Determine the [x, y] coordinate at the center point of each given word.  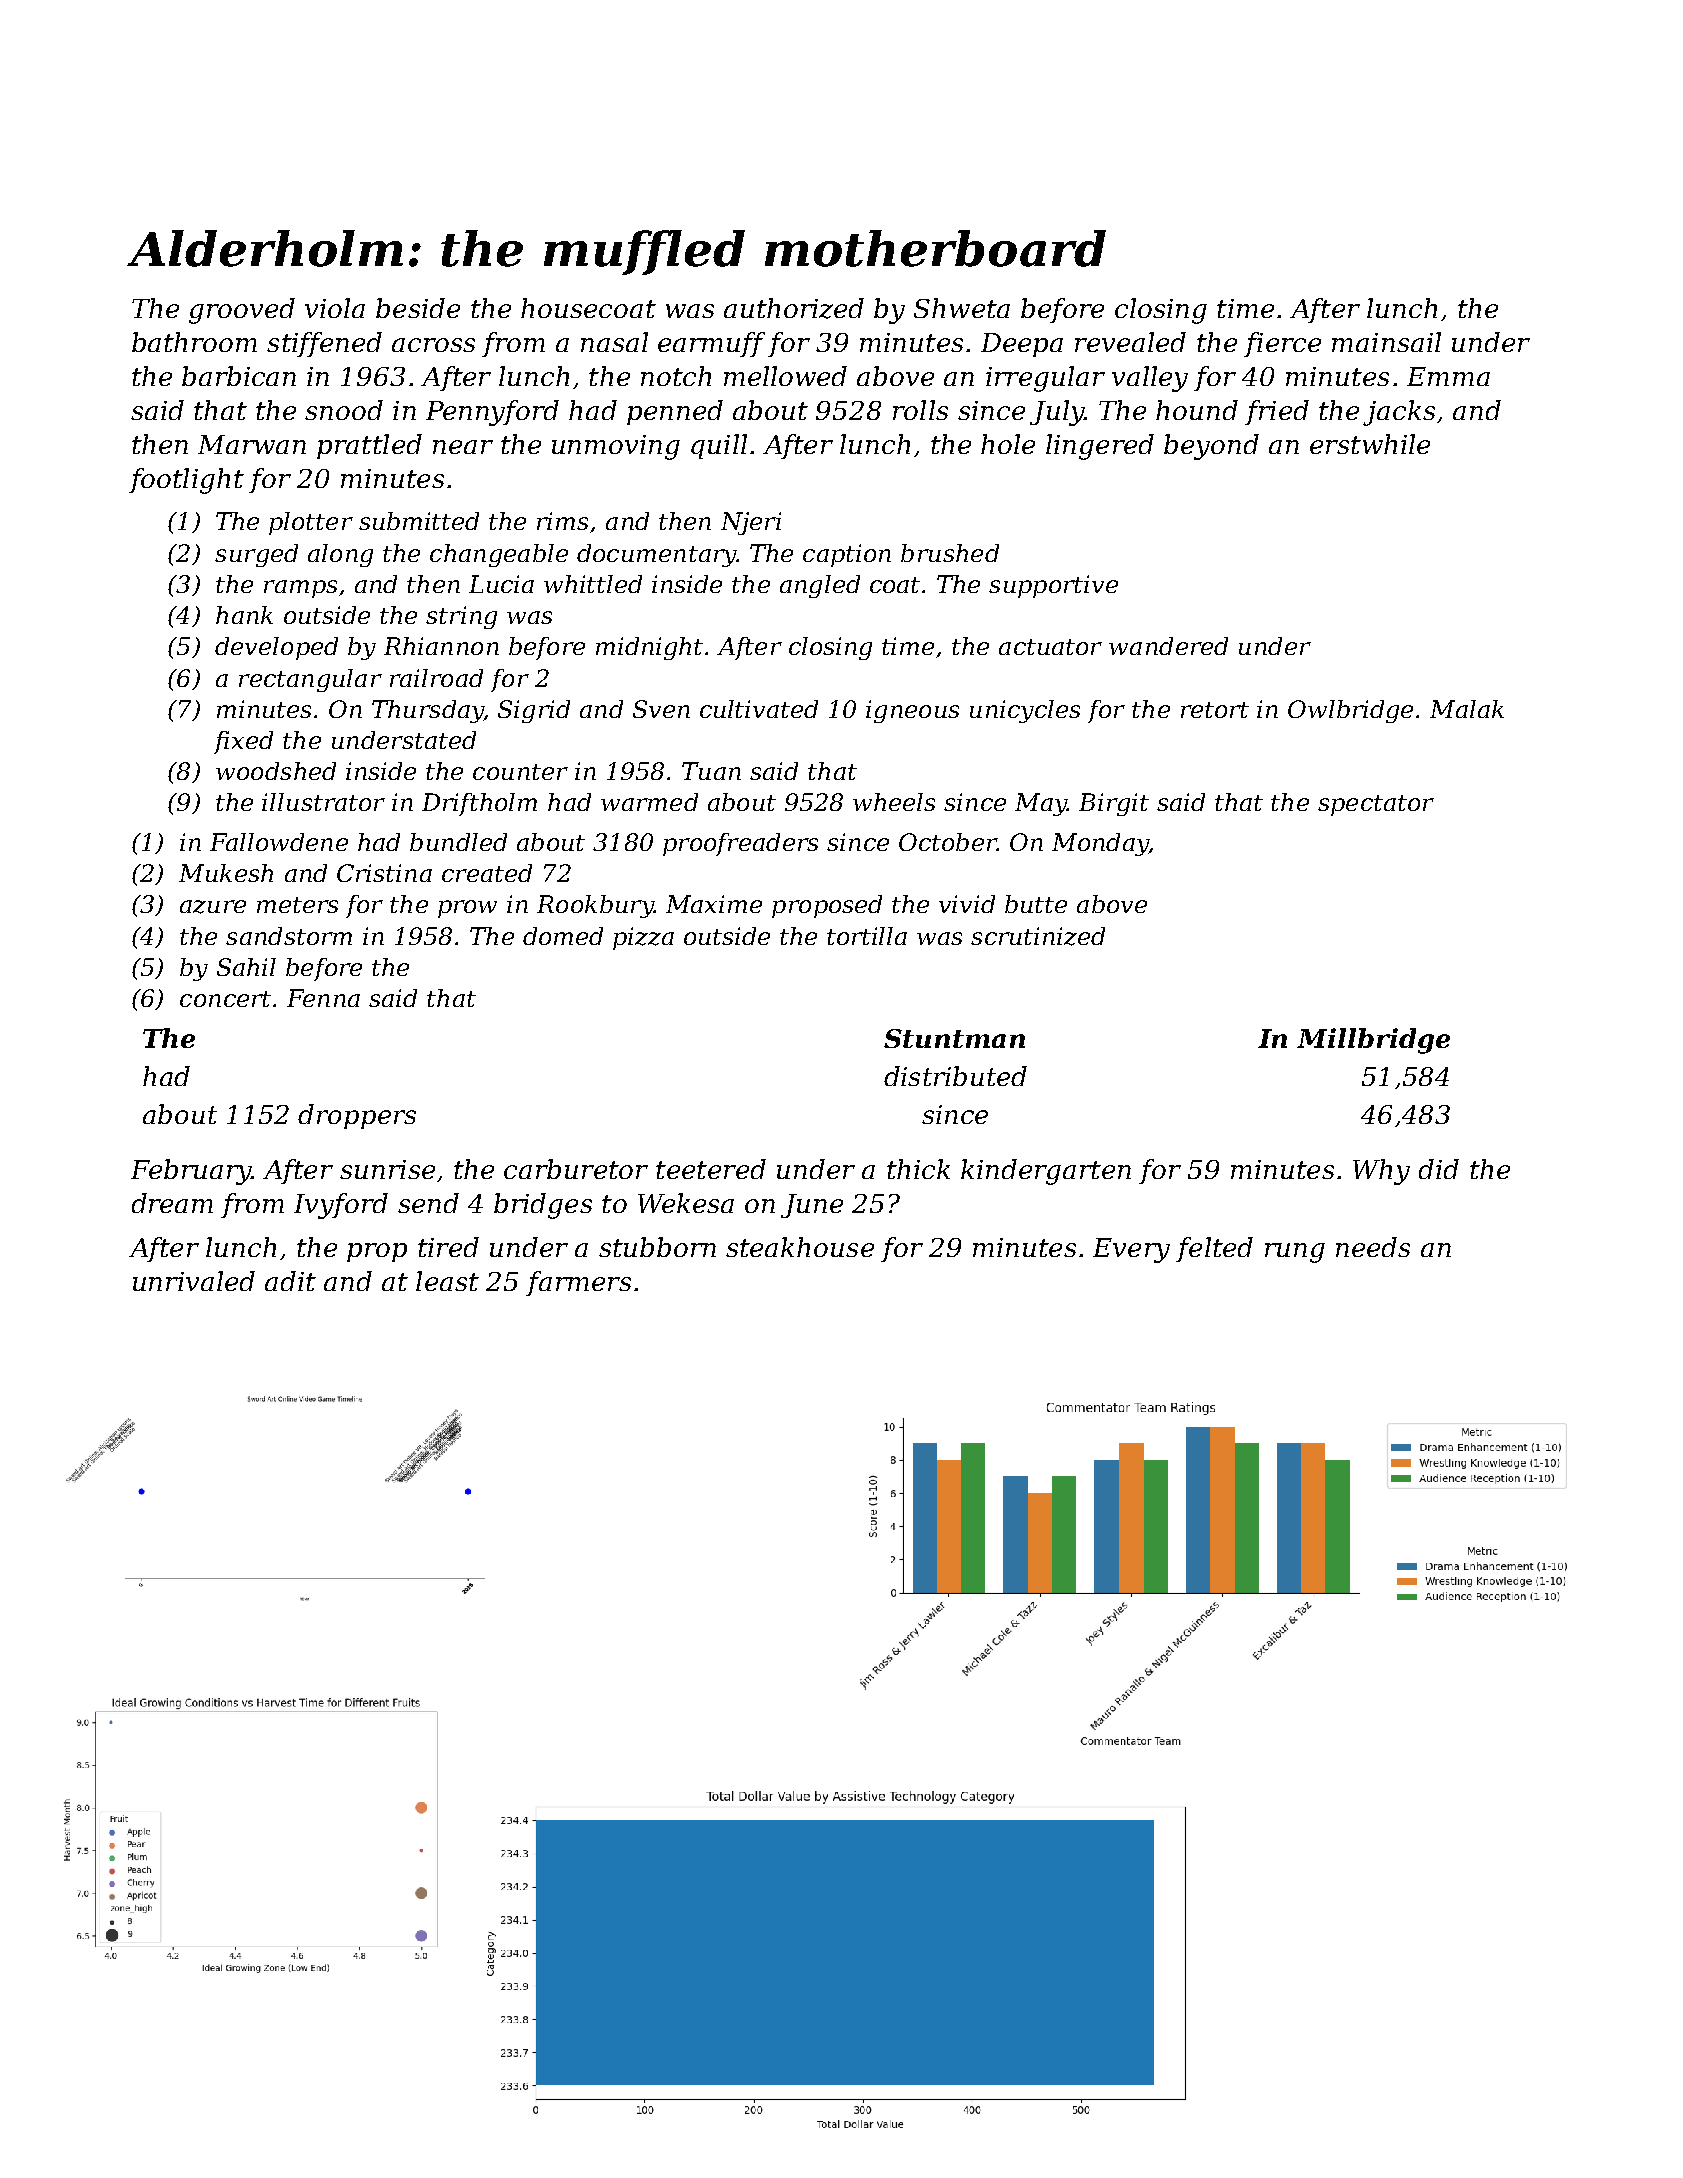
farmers [578, 1283]
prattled [369, 446]
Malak [1467, 709]
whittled [593, 584]
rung [1295, 1253]
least [447, 1281]
